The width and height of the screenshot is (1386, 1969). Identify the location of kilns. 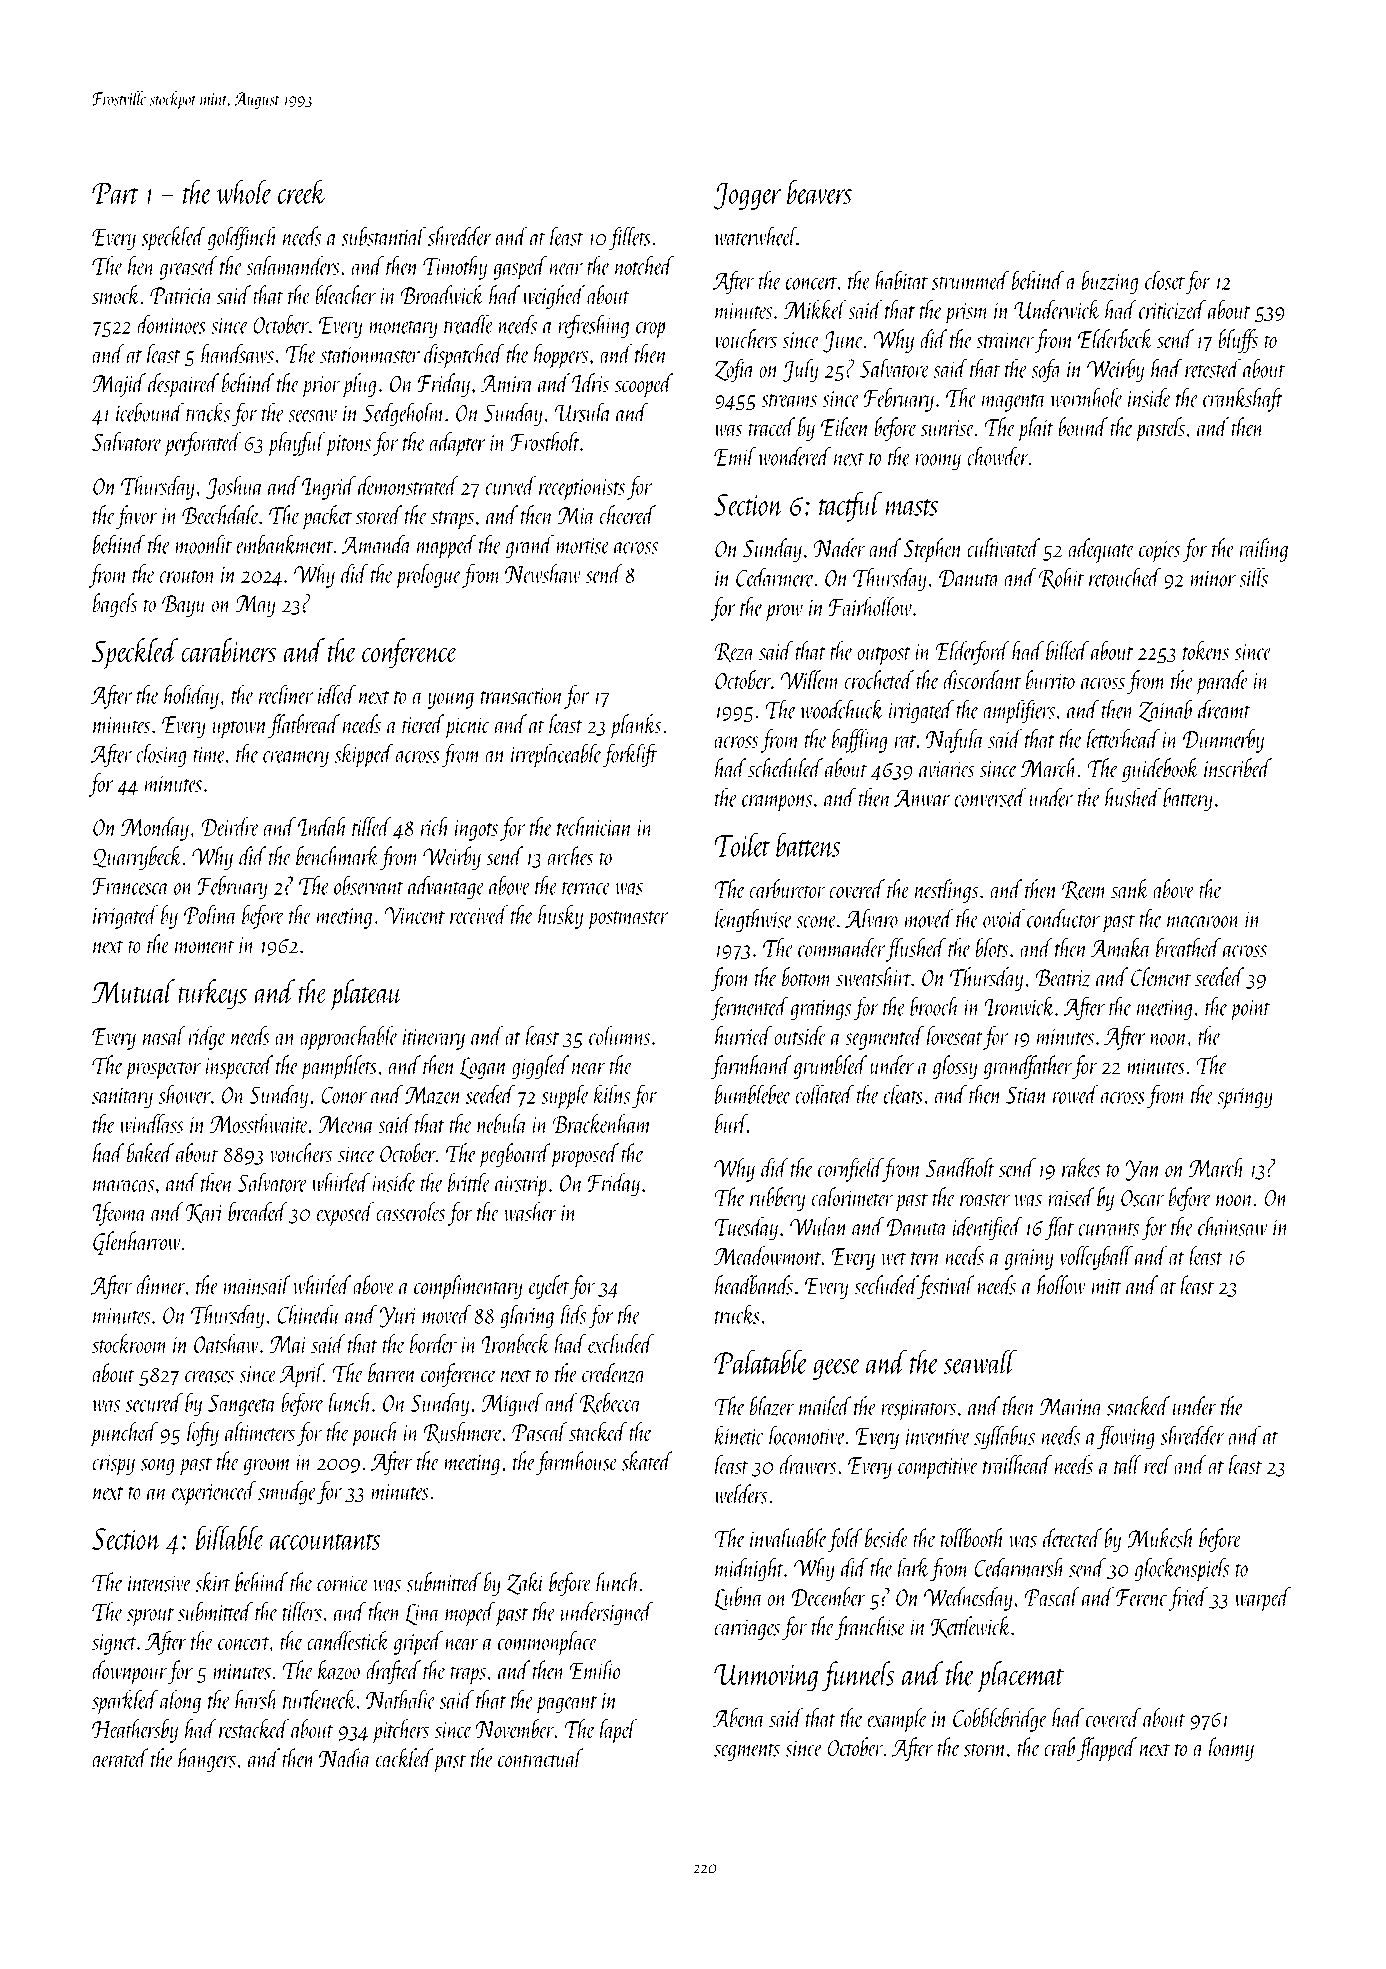
(612, 1094).
